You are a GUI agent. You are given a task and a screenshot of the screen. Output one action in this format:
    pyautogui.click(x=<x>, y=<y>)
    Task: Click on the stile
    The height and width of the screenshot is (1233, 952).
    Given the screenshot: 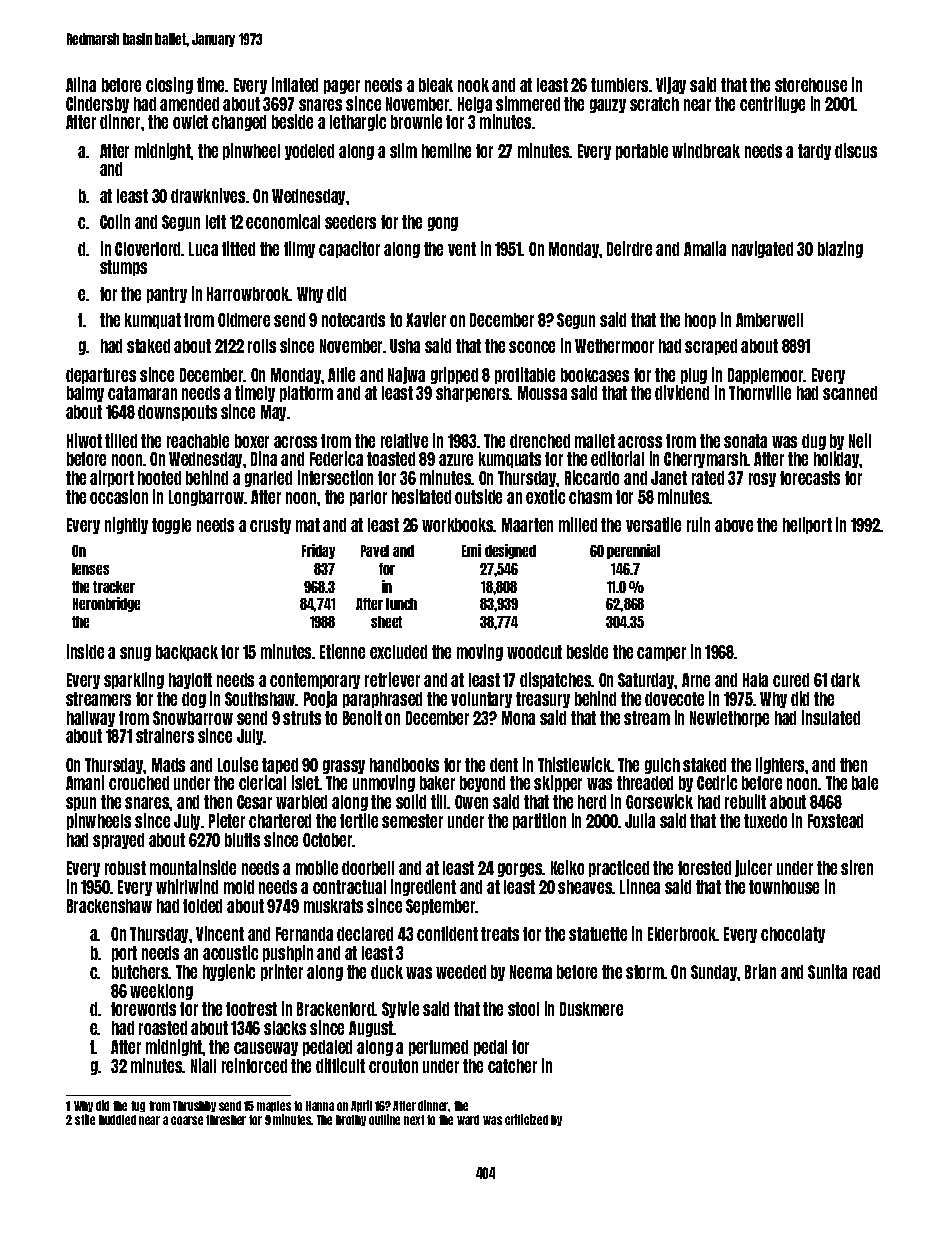 What is the action you would take?
    pyautogui.click(x=85, y=1119)
